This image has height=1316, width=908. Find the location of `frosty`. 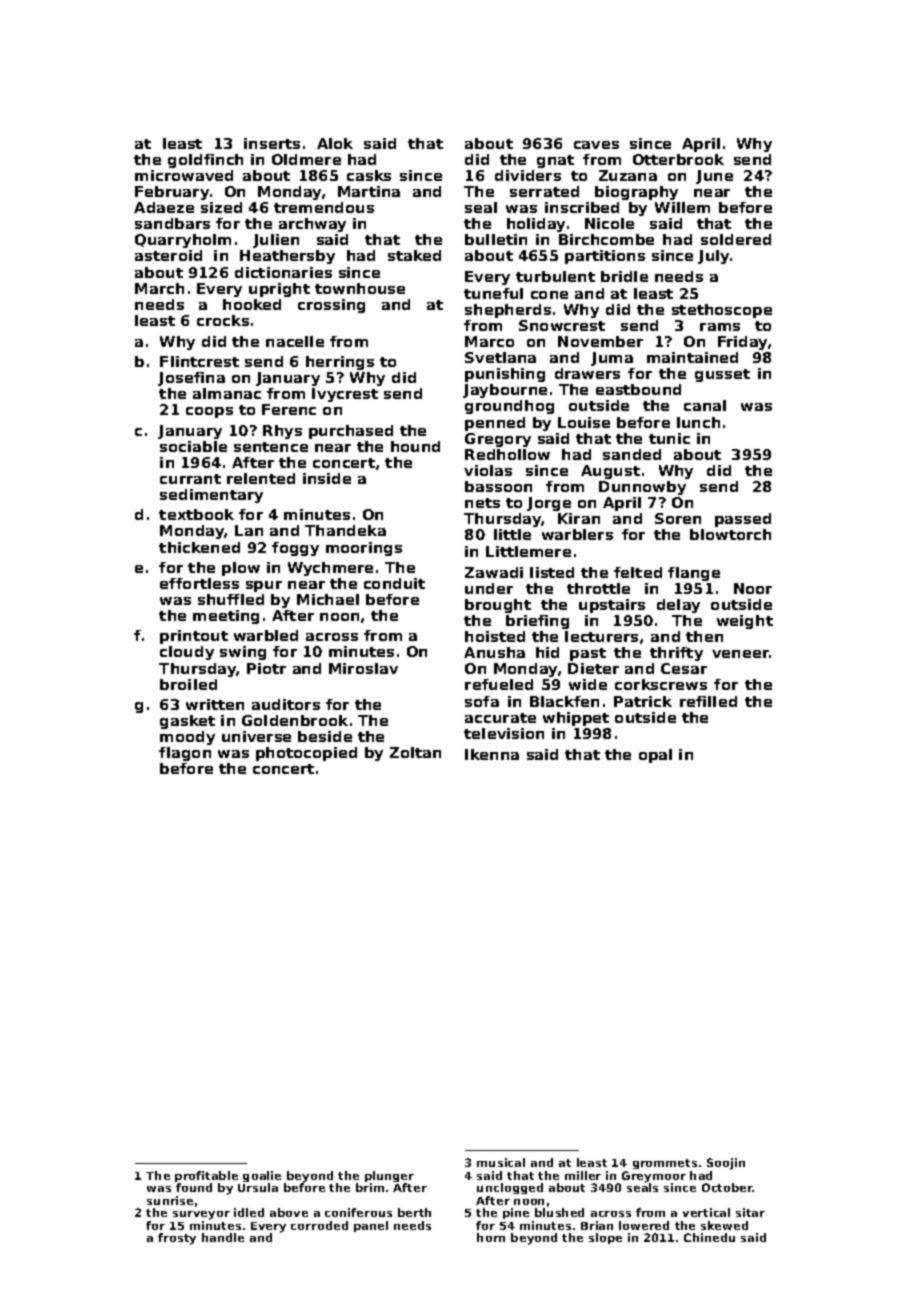

frosty is located at coordinates (177, 1239).
